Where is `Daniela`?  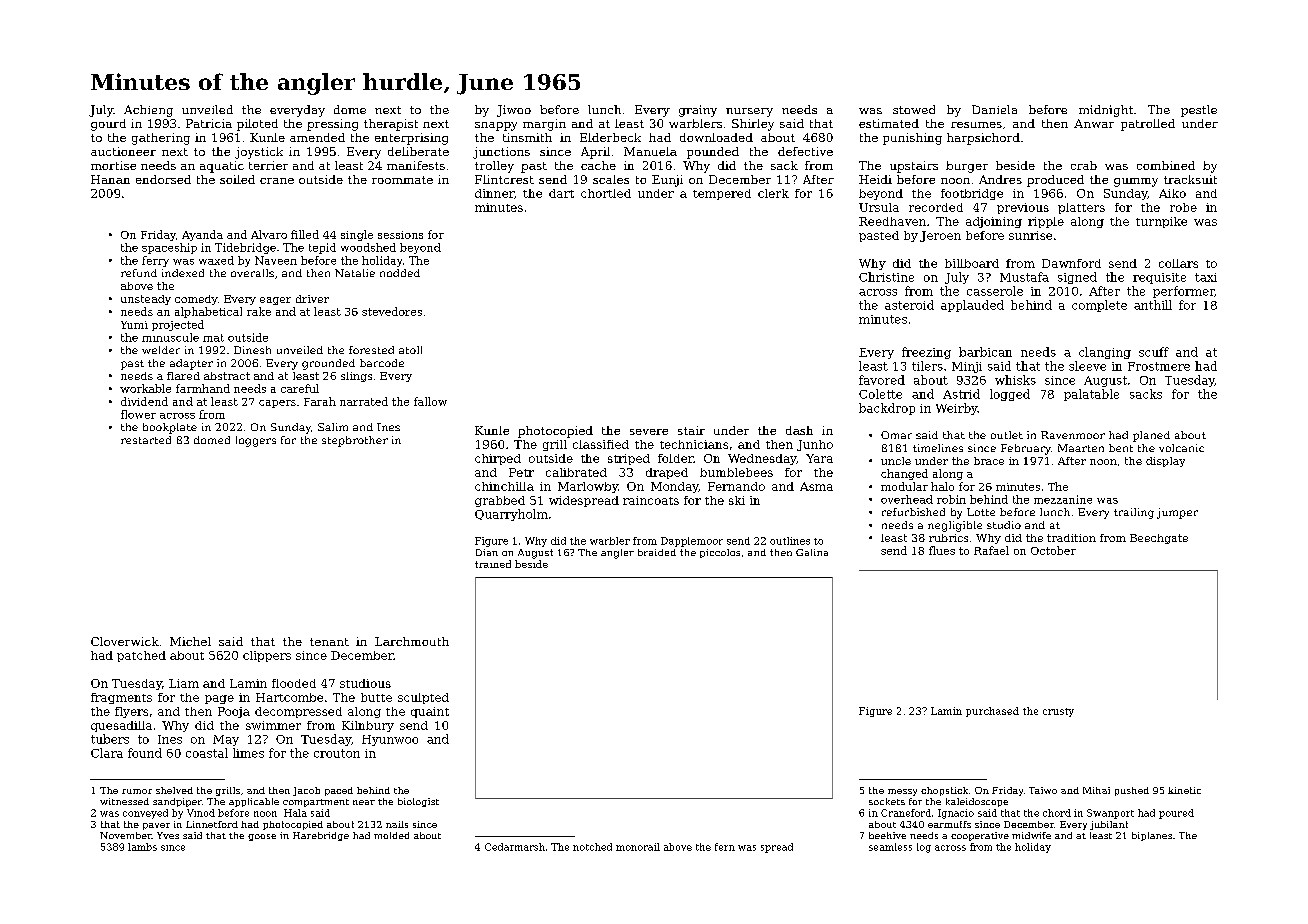
Daniela is located at coordinates (994, 109).
